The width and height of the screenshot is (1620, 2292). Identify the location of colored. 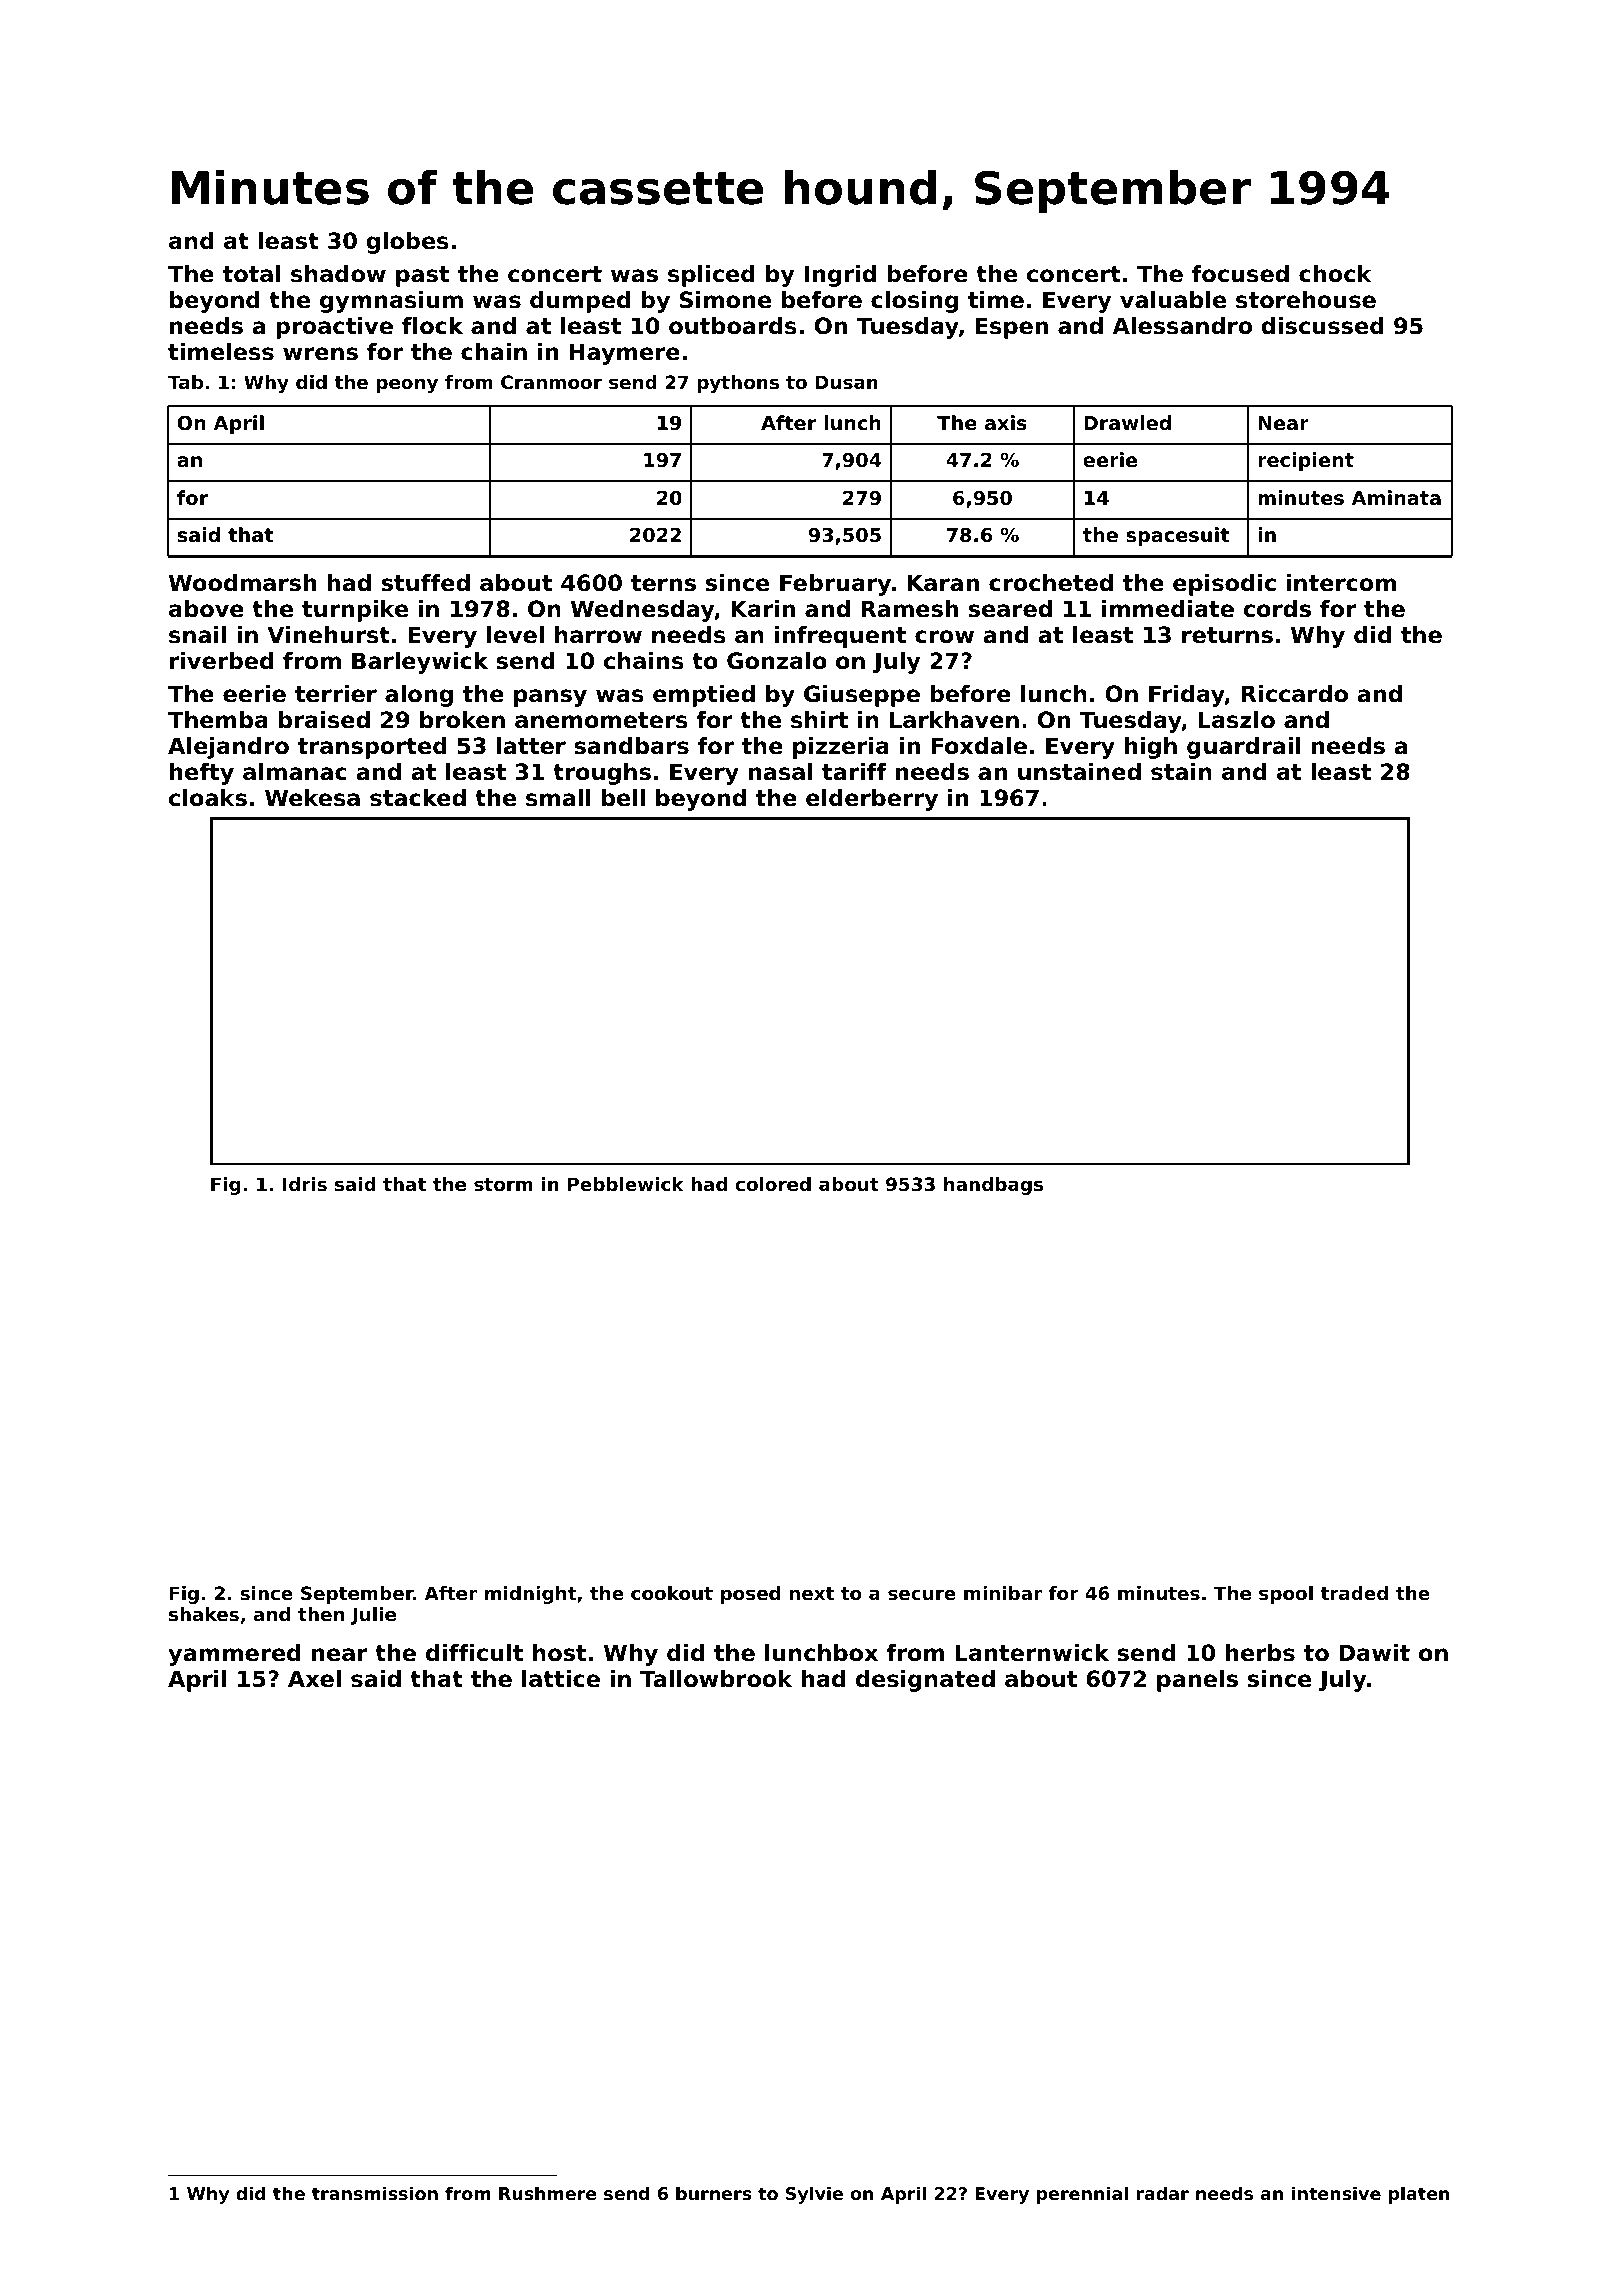
(773, 1184).
